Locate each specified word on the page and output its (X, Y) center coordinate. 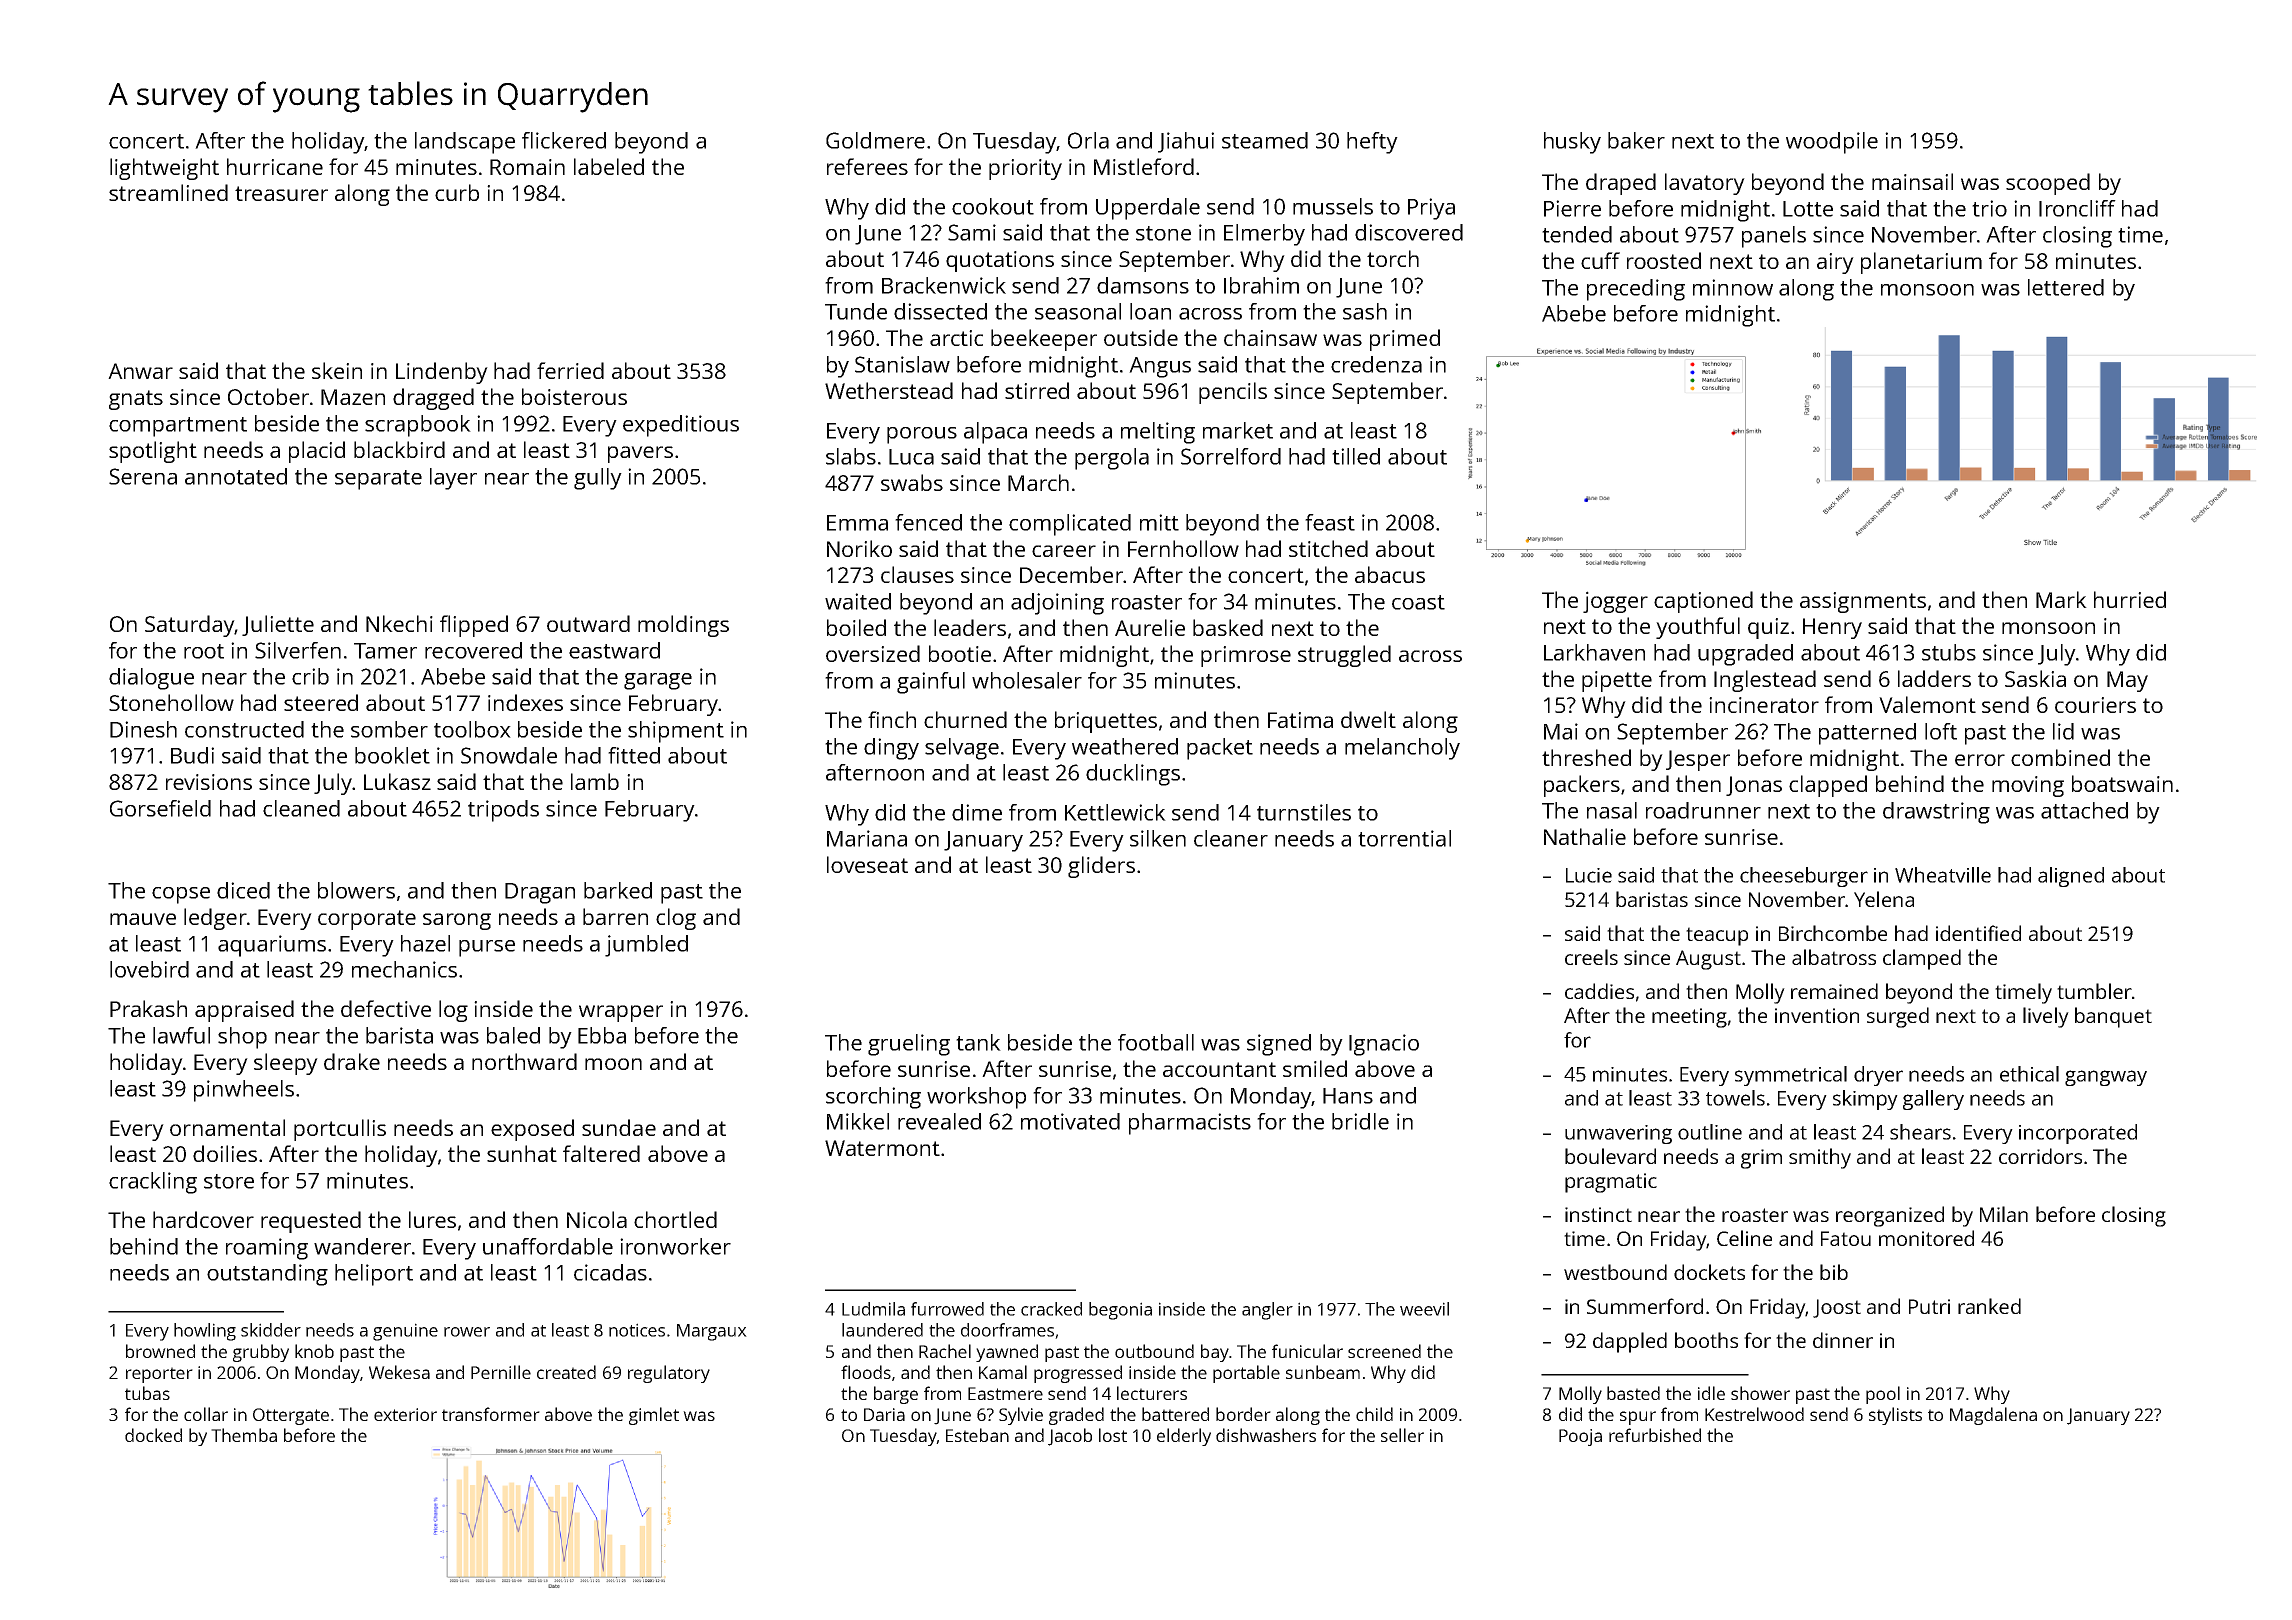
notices (637, 1330)
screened (1384, 1351)
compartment (178, 427)
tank (978, 1042)
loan (1150, 311)
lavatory (1705, 184)
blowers (356, 890)
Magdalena (1993, 1416)
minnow (1733, 287)
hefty (1372, 143)
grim (1761, 1159)
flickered (564, 140)
